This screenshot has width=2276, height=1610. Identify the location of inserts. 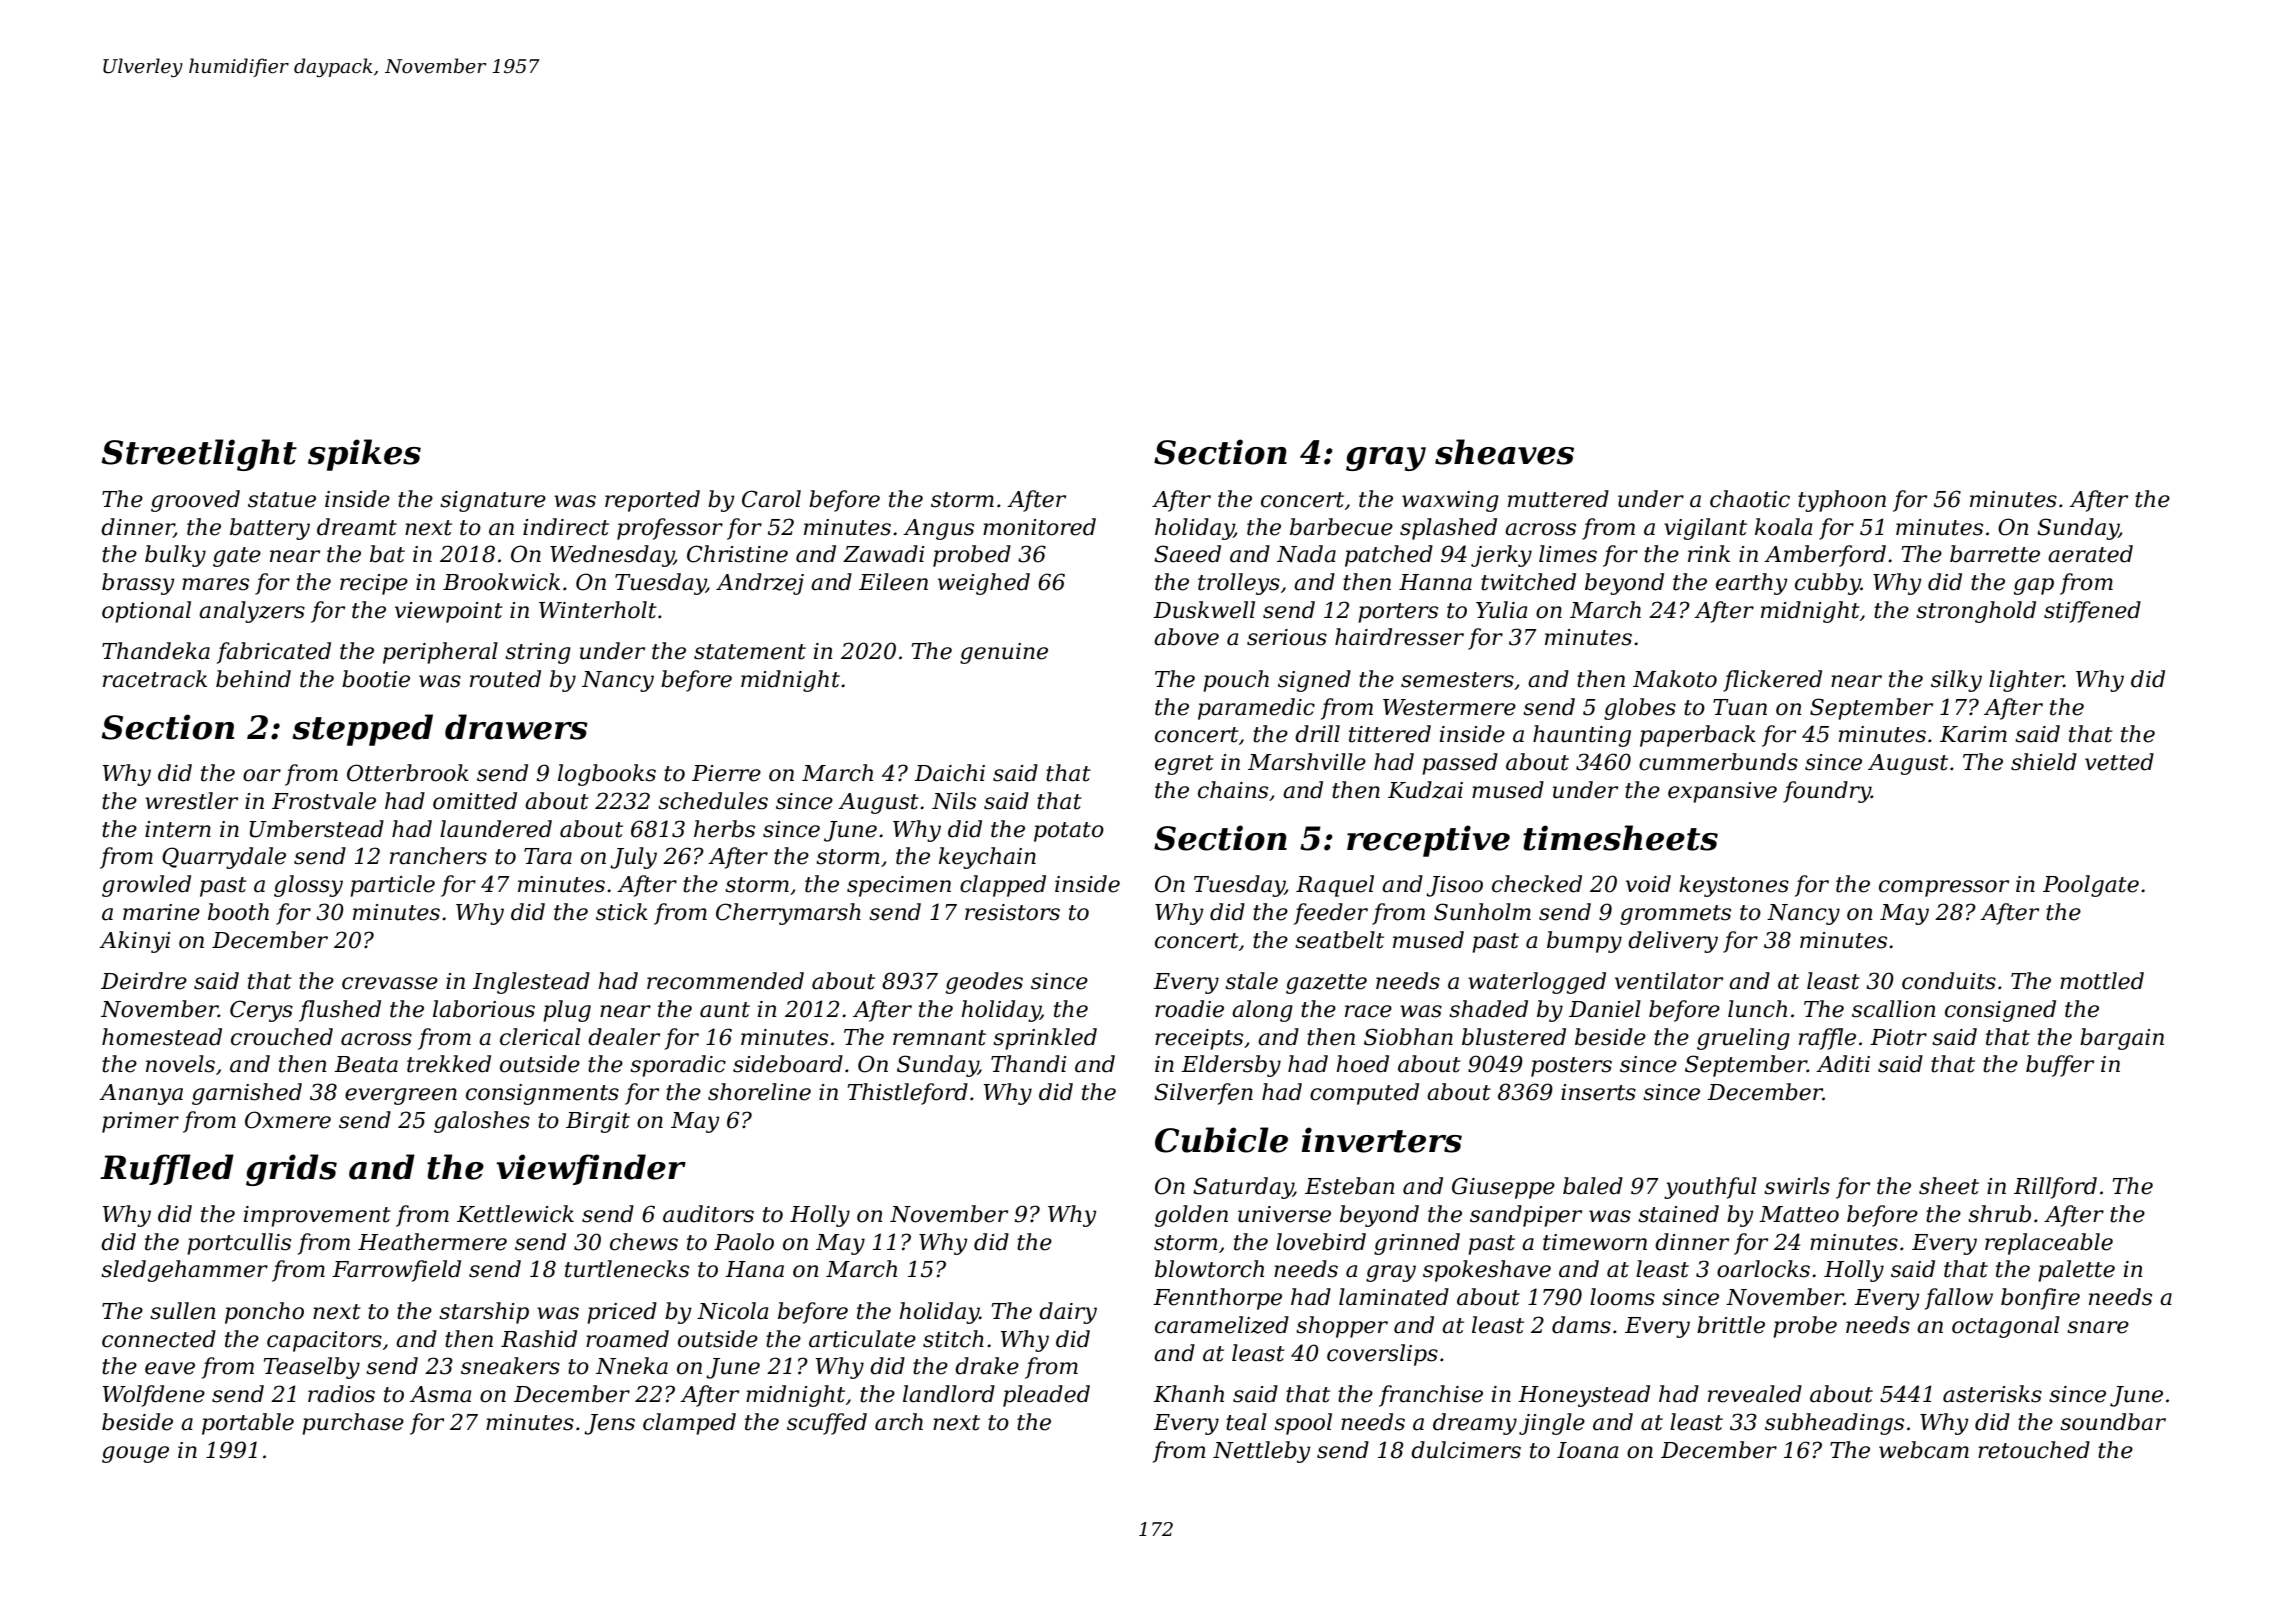
(1598, 1092).
